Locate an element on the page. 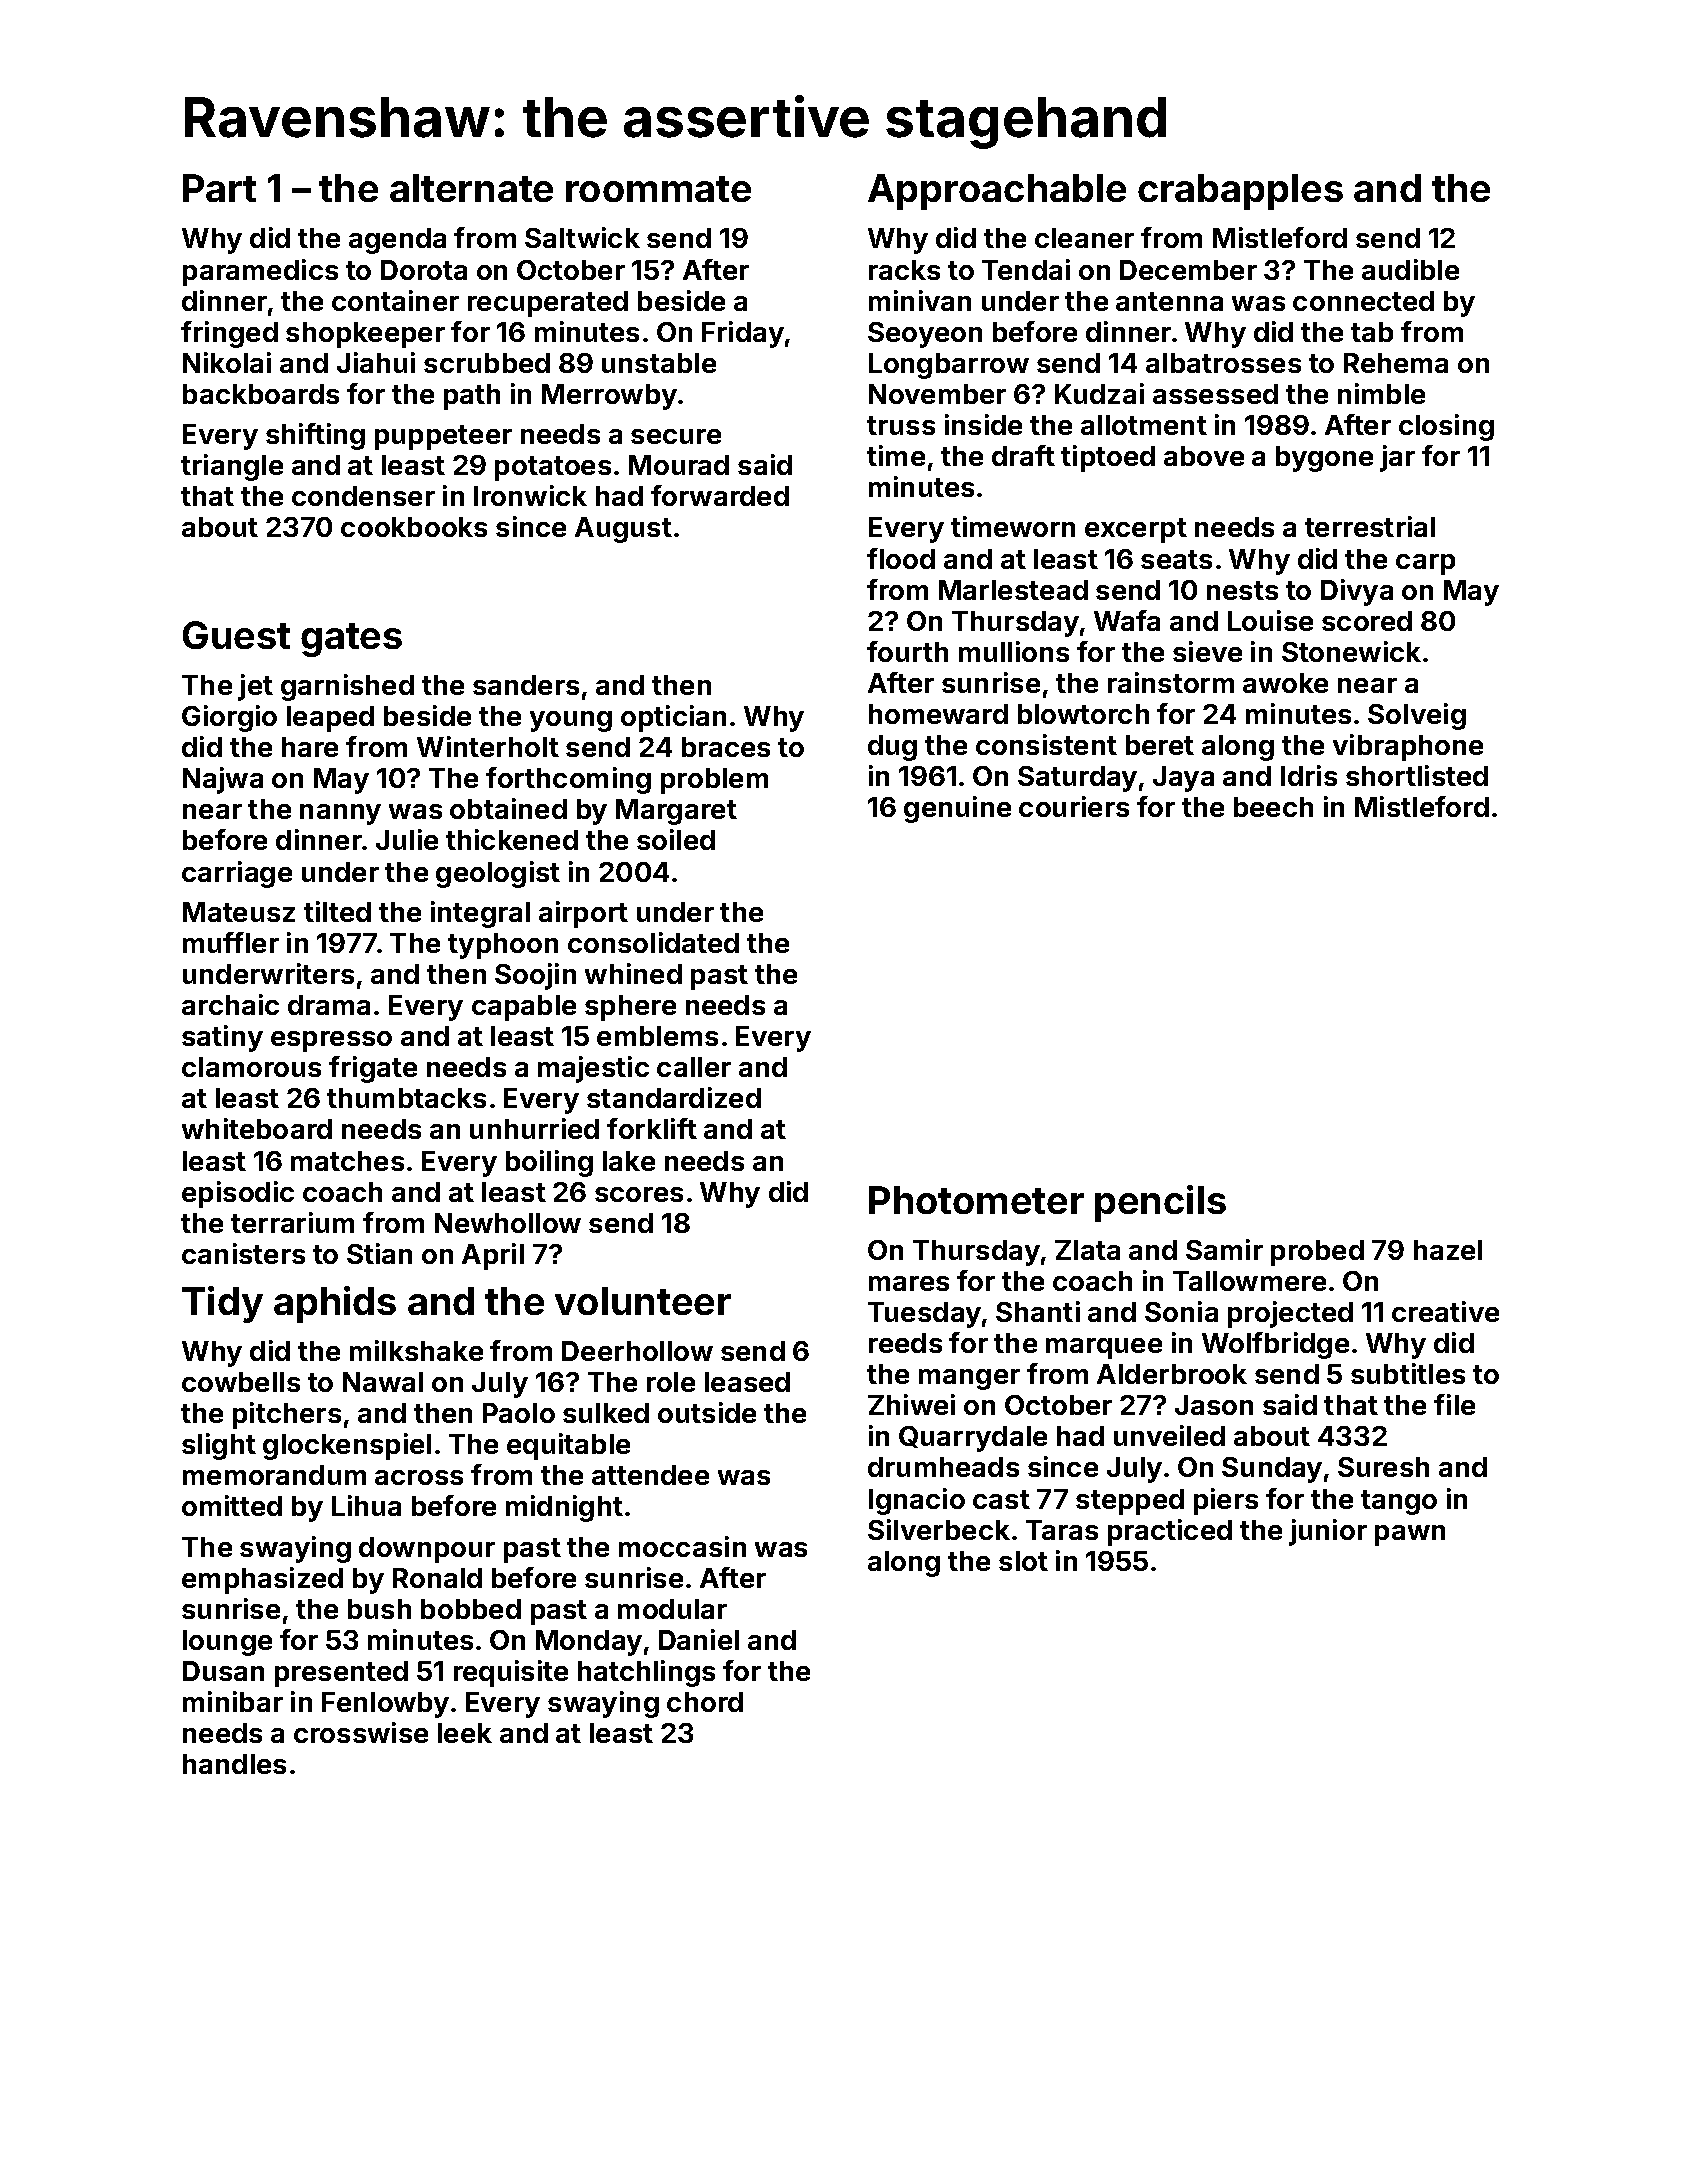 The image size is (1683, 2178). soiled is located at coordinates (676, 839).
